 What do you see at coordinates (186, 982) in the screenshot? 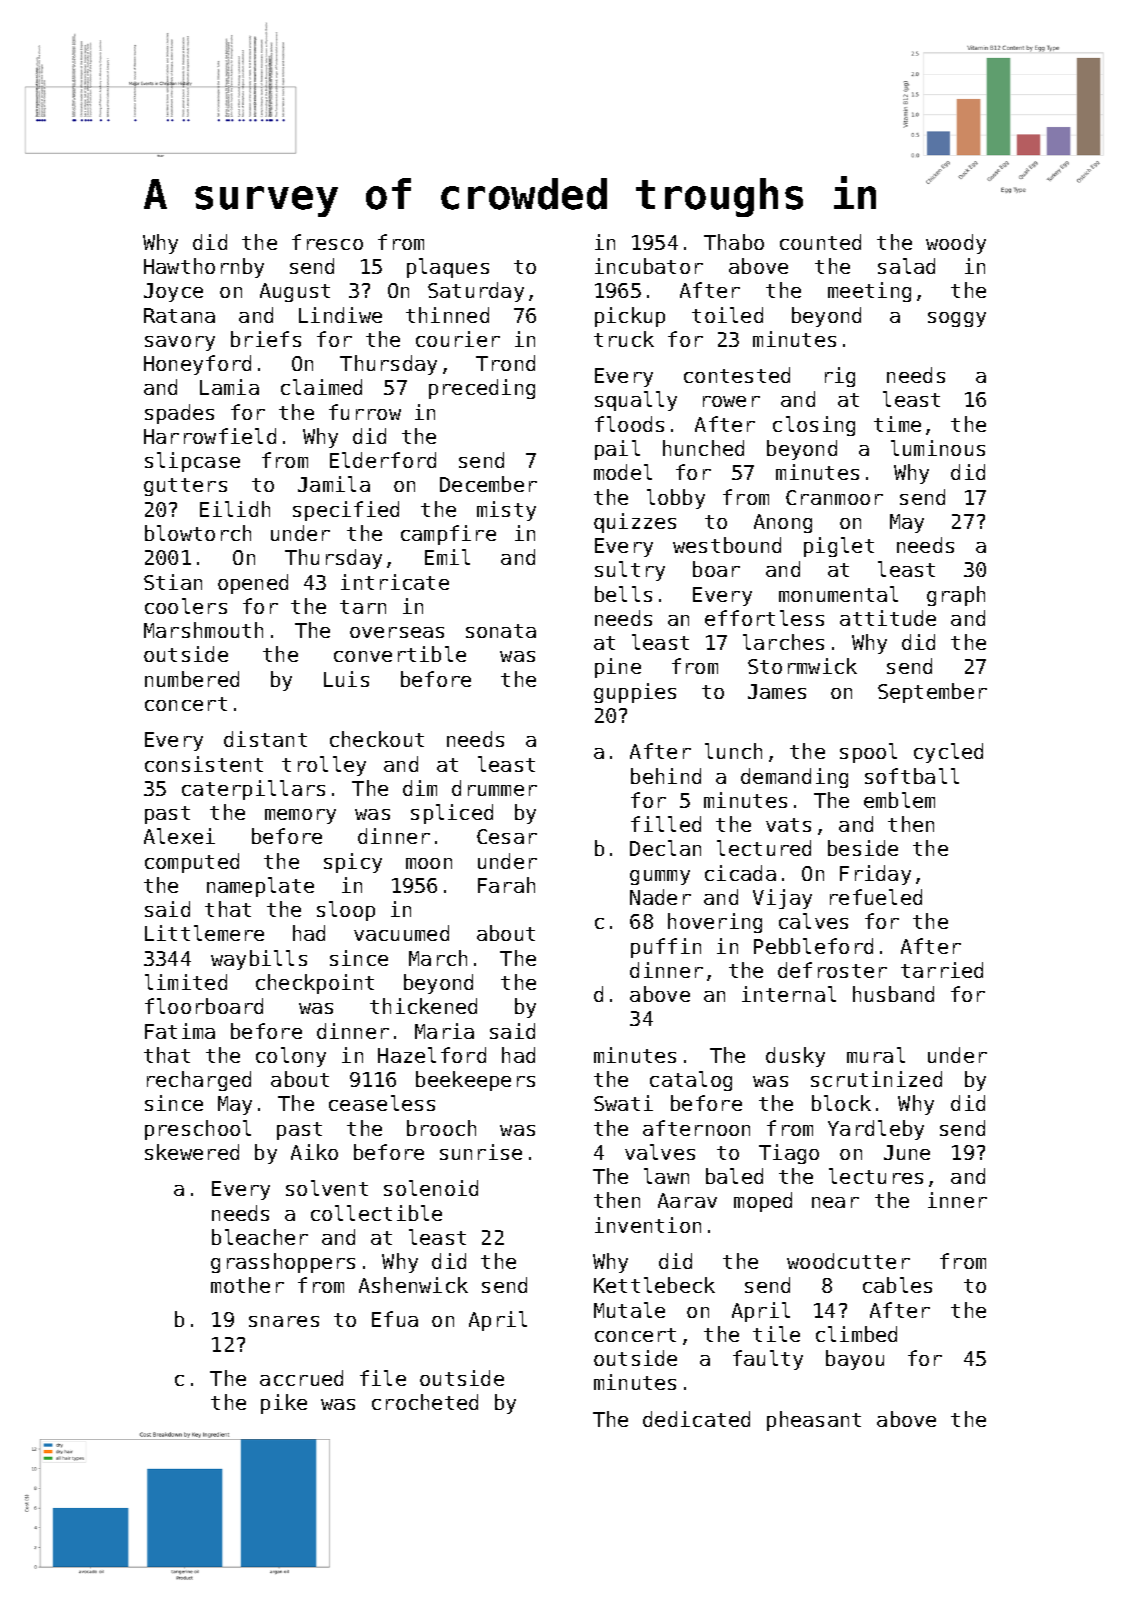
I see `limited` at bounding box center [186, 982].
